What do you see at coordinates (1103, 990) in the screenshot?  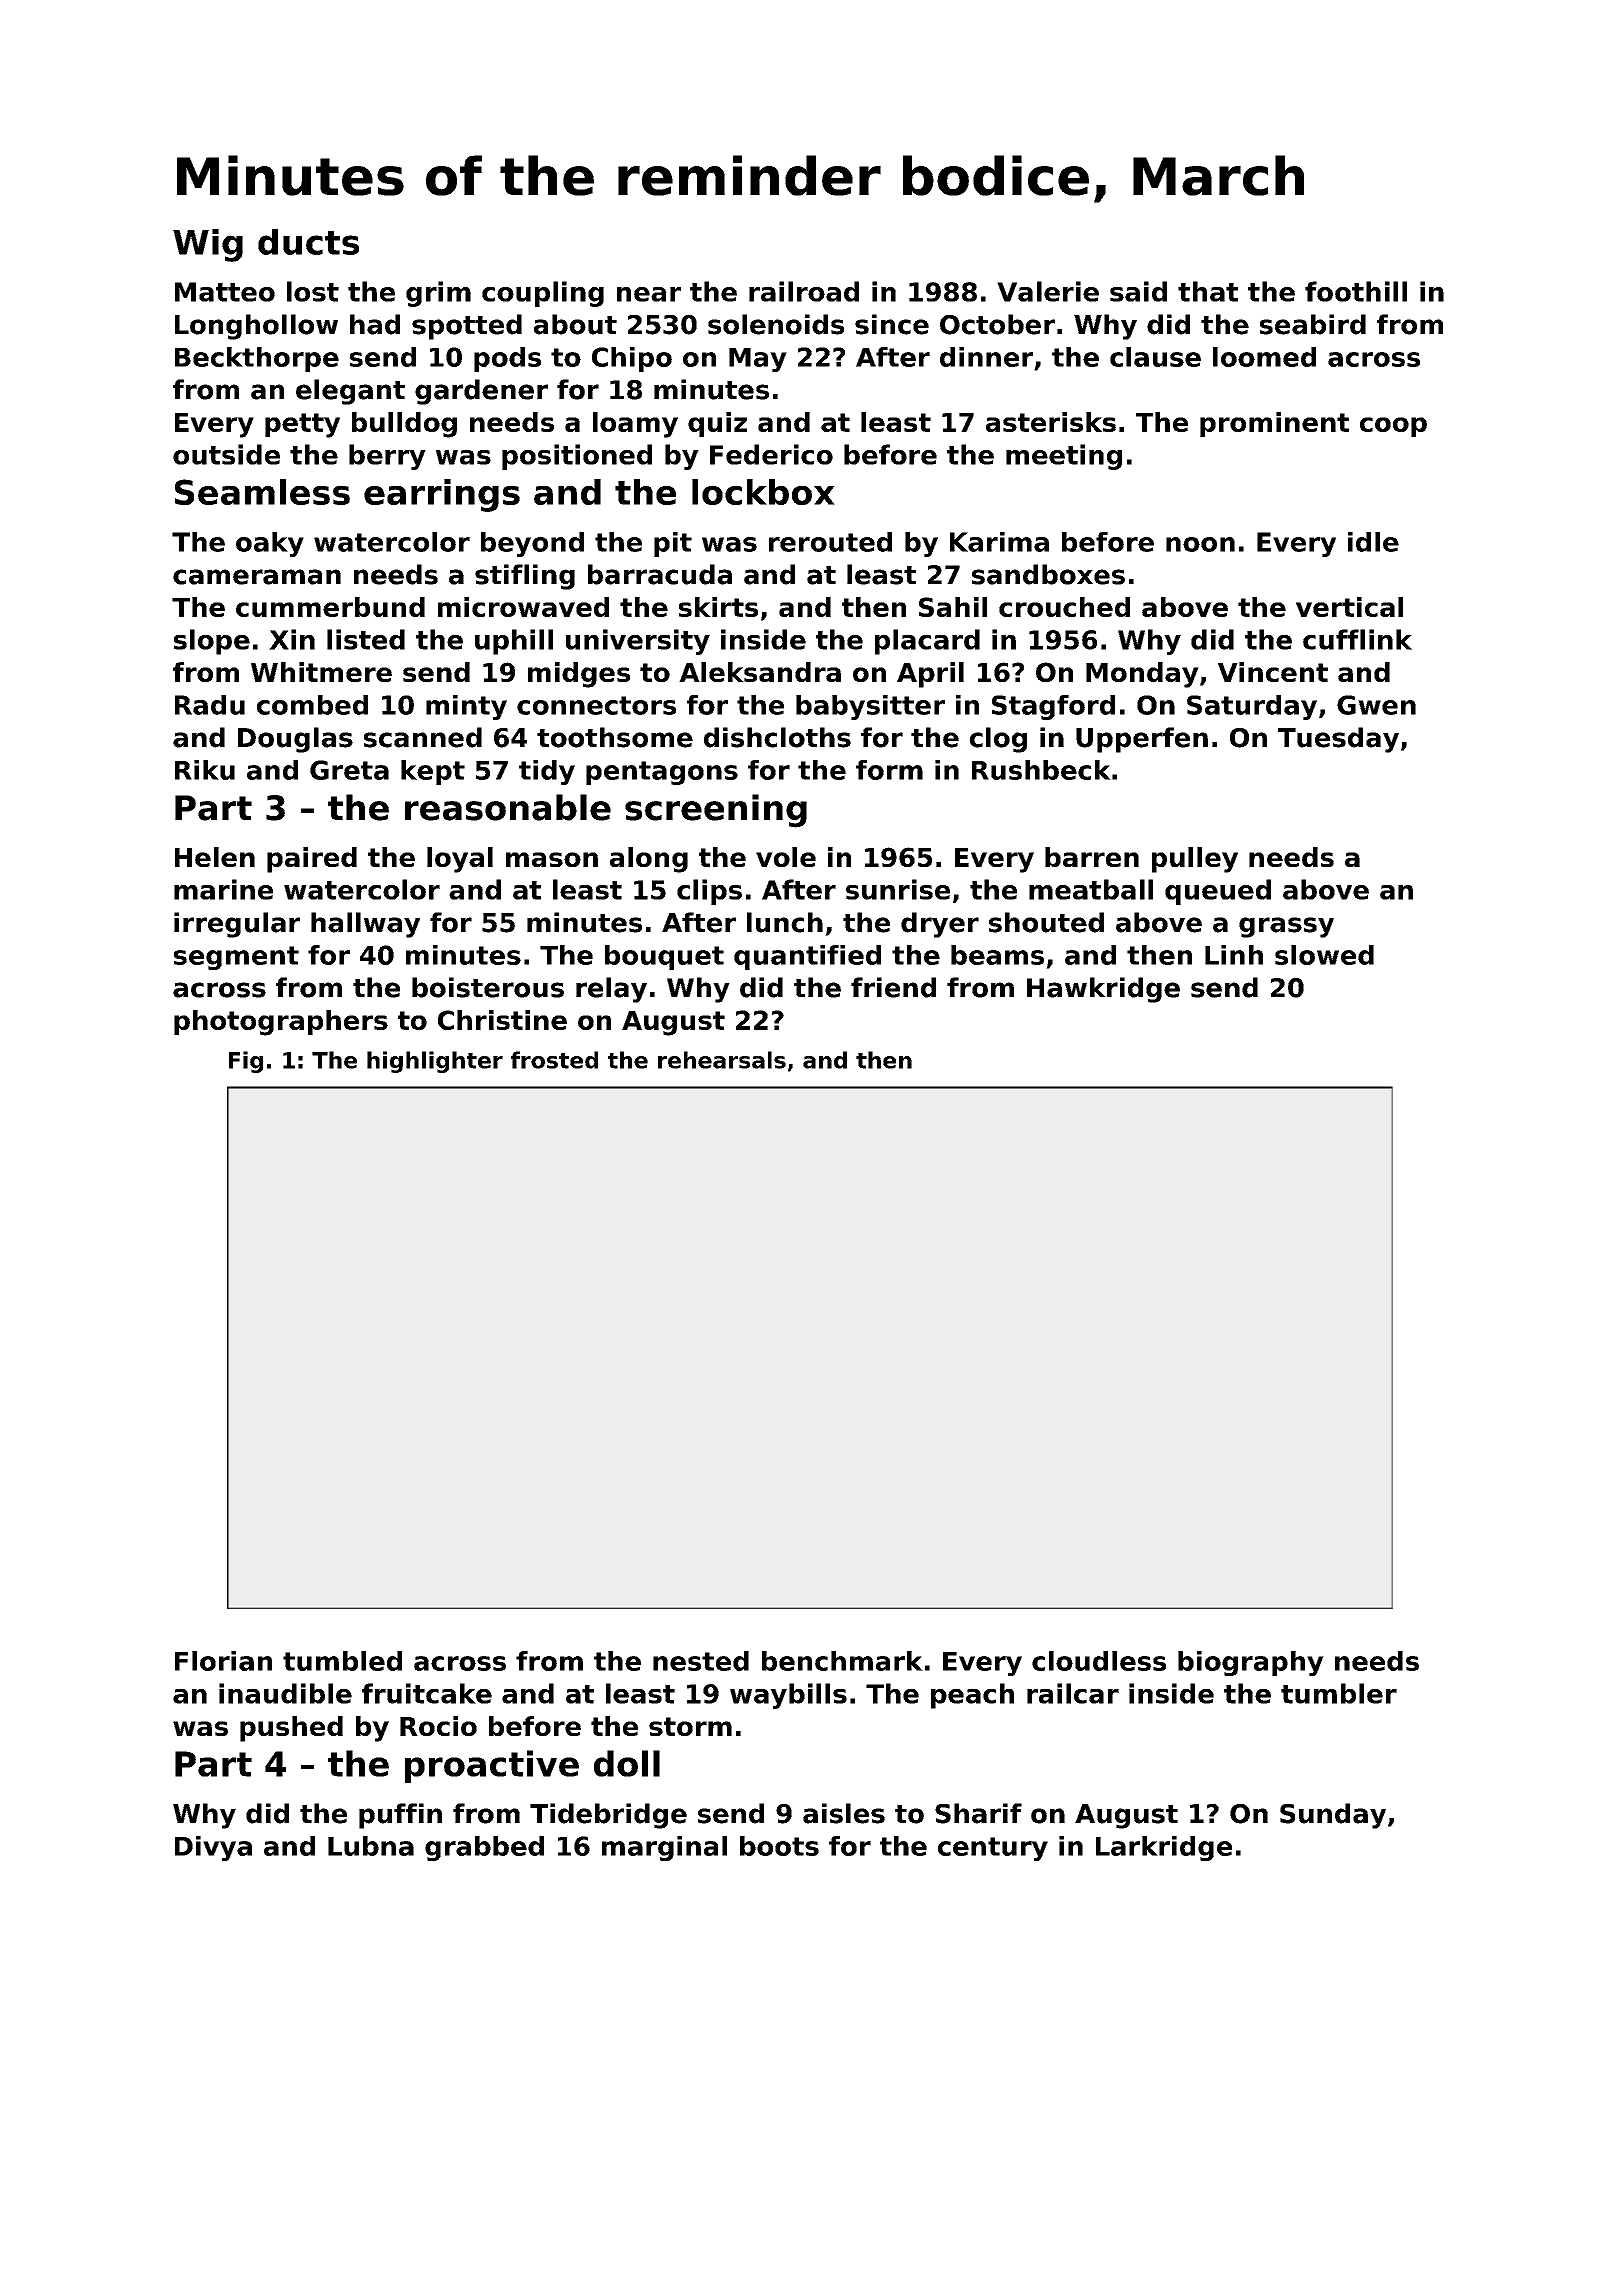 I see `Hawkridge` at bounding box center [1103, 990].
